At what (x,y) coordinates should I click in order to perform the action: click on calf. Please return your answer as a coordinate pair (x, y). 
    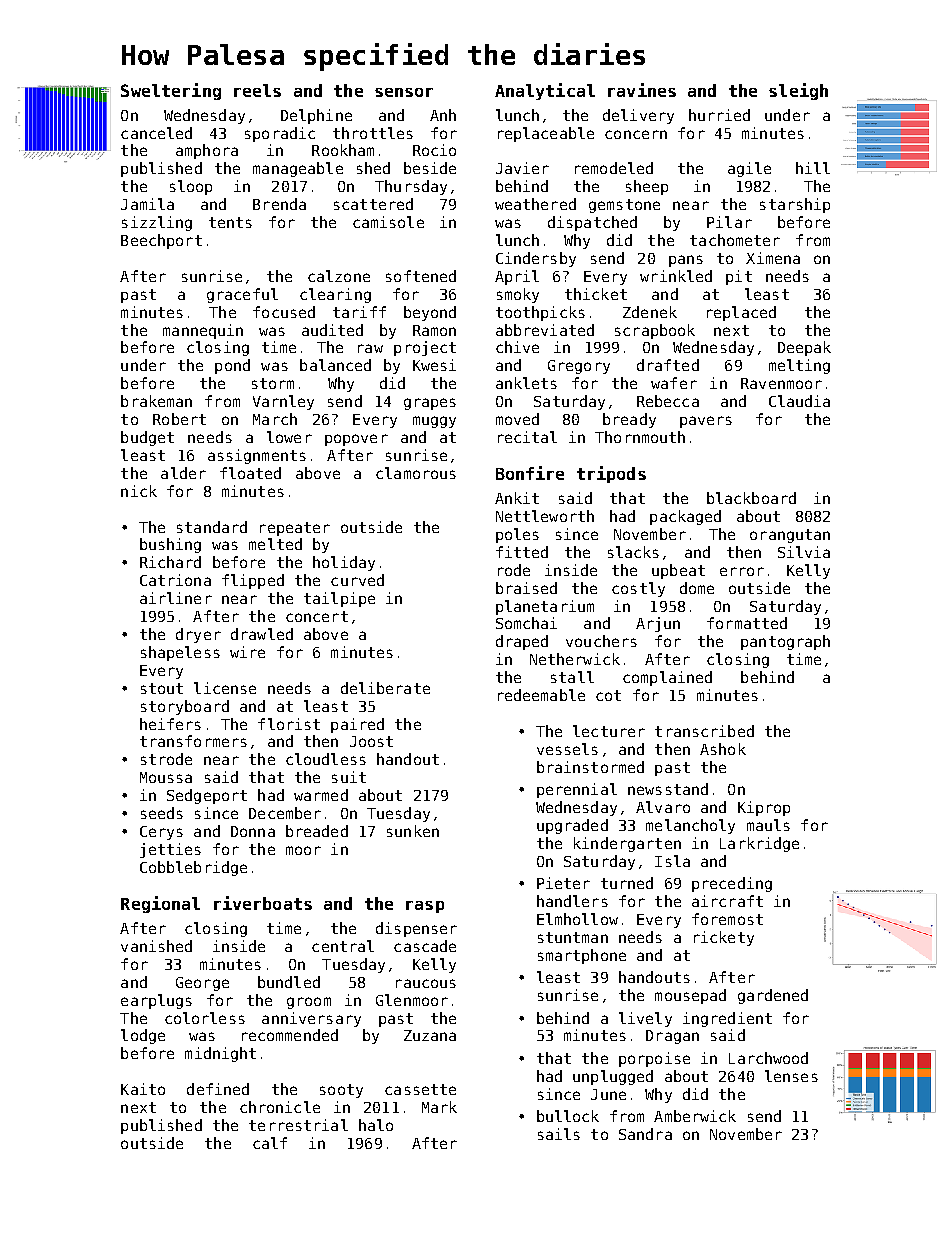
    Looking at the image, I should click on (270, 1143).
